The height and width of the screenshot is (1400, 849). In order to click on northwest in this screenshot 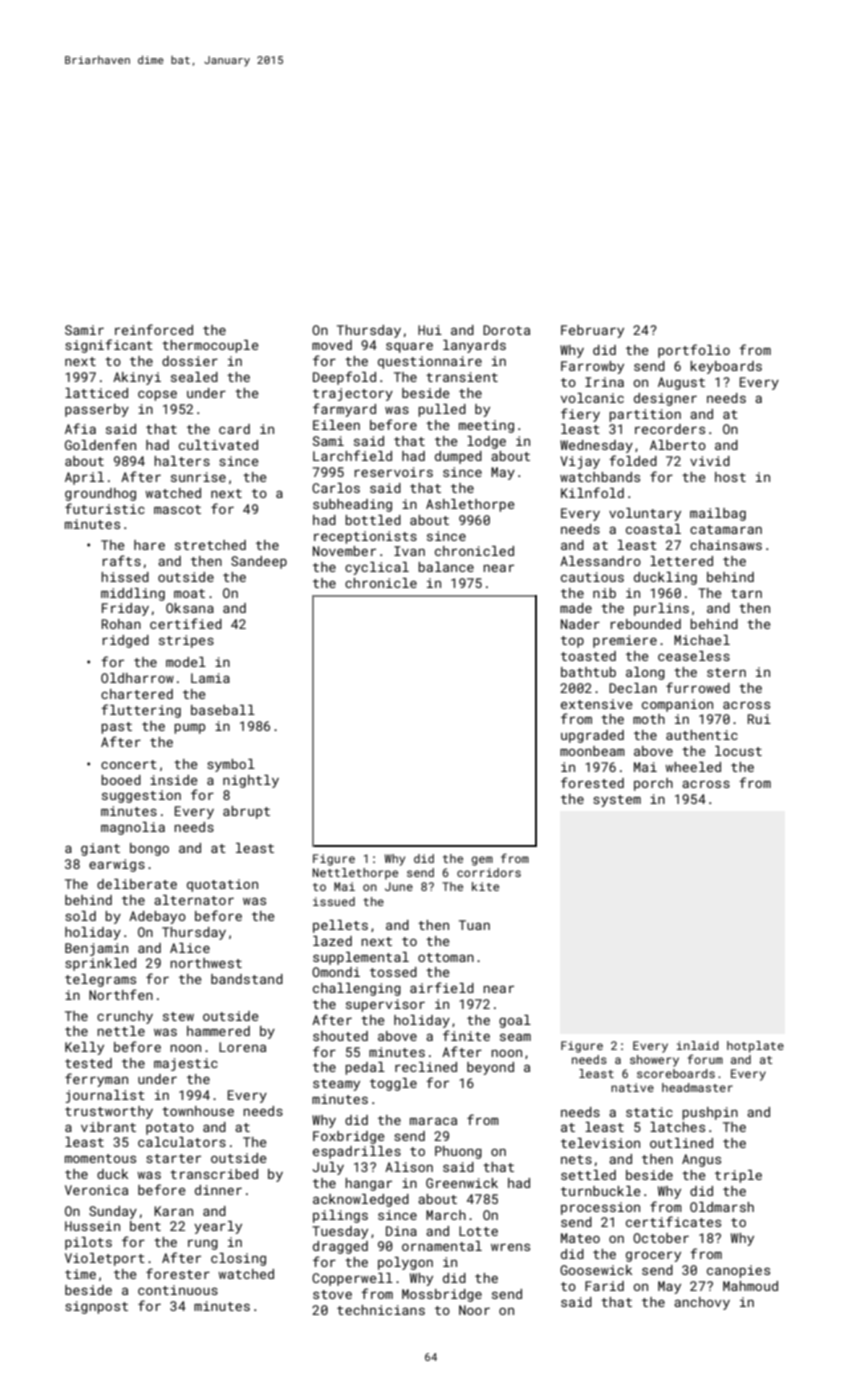, I will do `click(206, 963)`.
